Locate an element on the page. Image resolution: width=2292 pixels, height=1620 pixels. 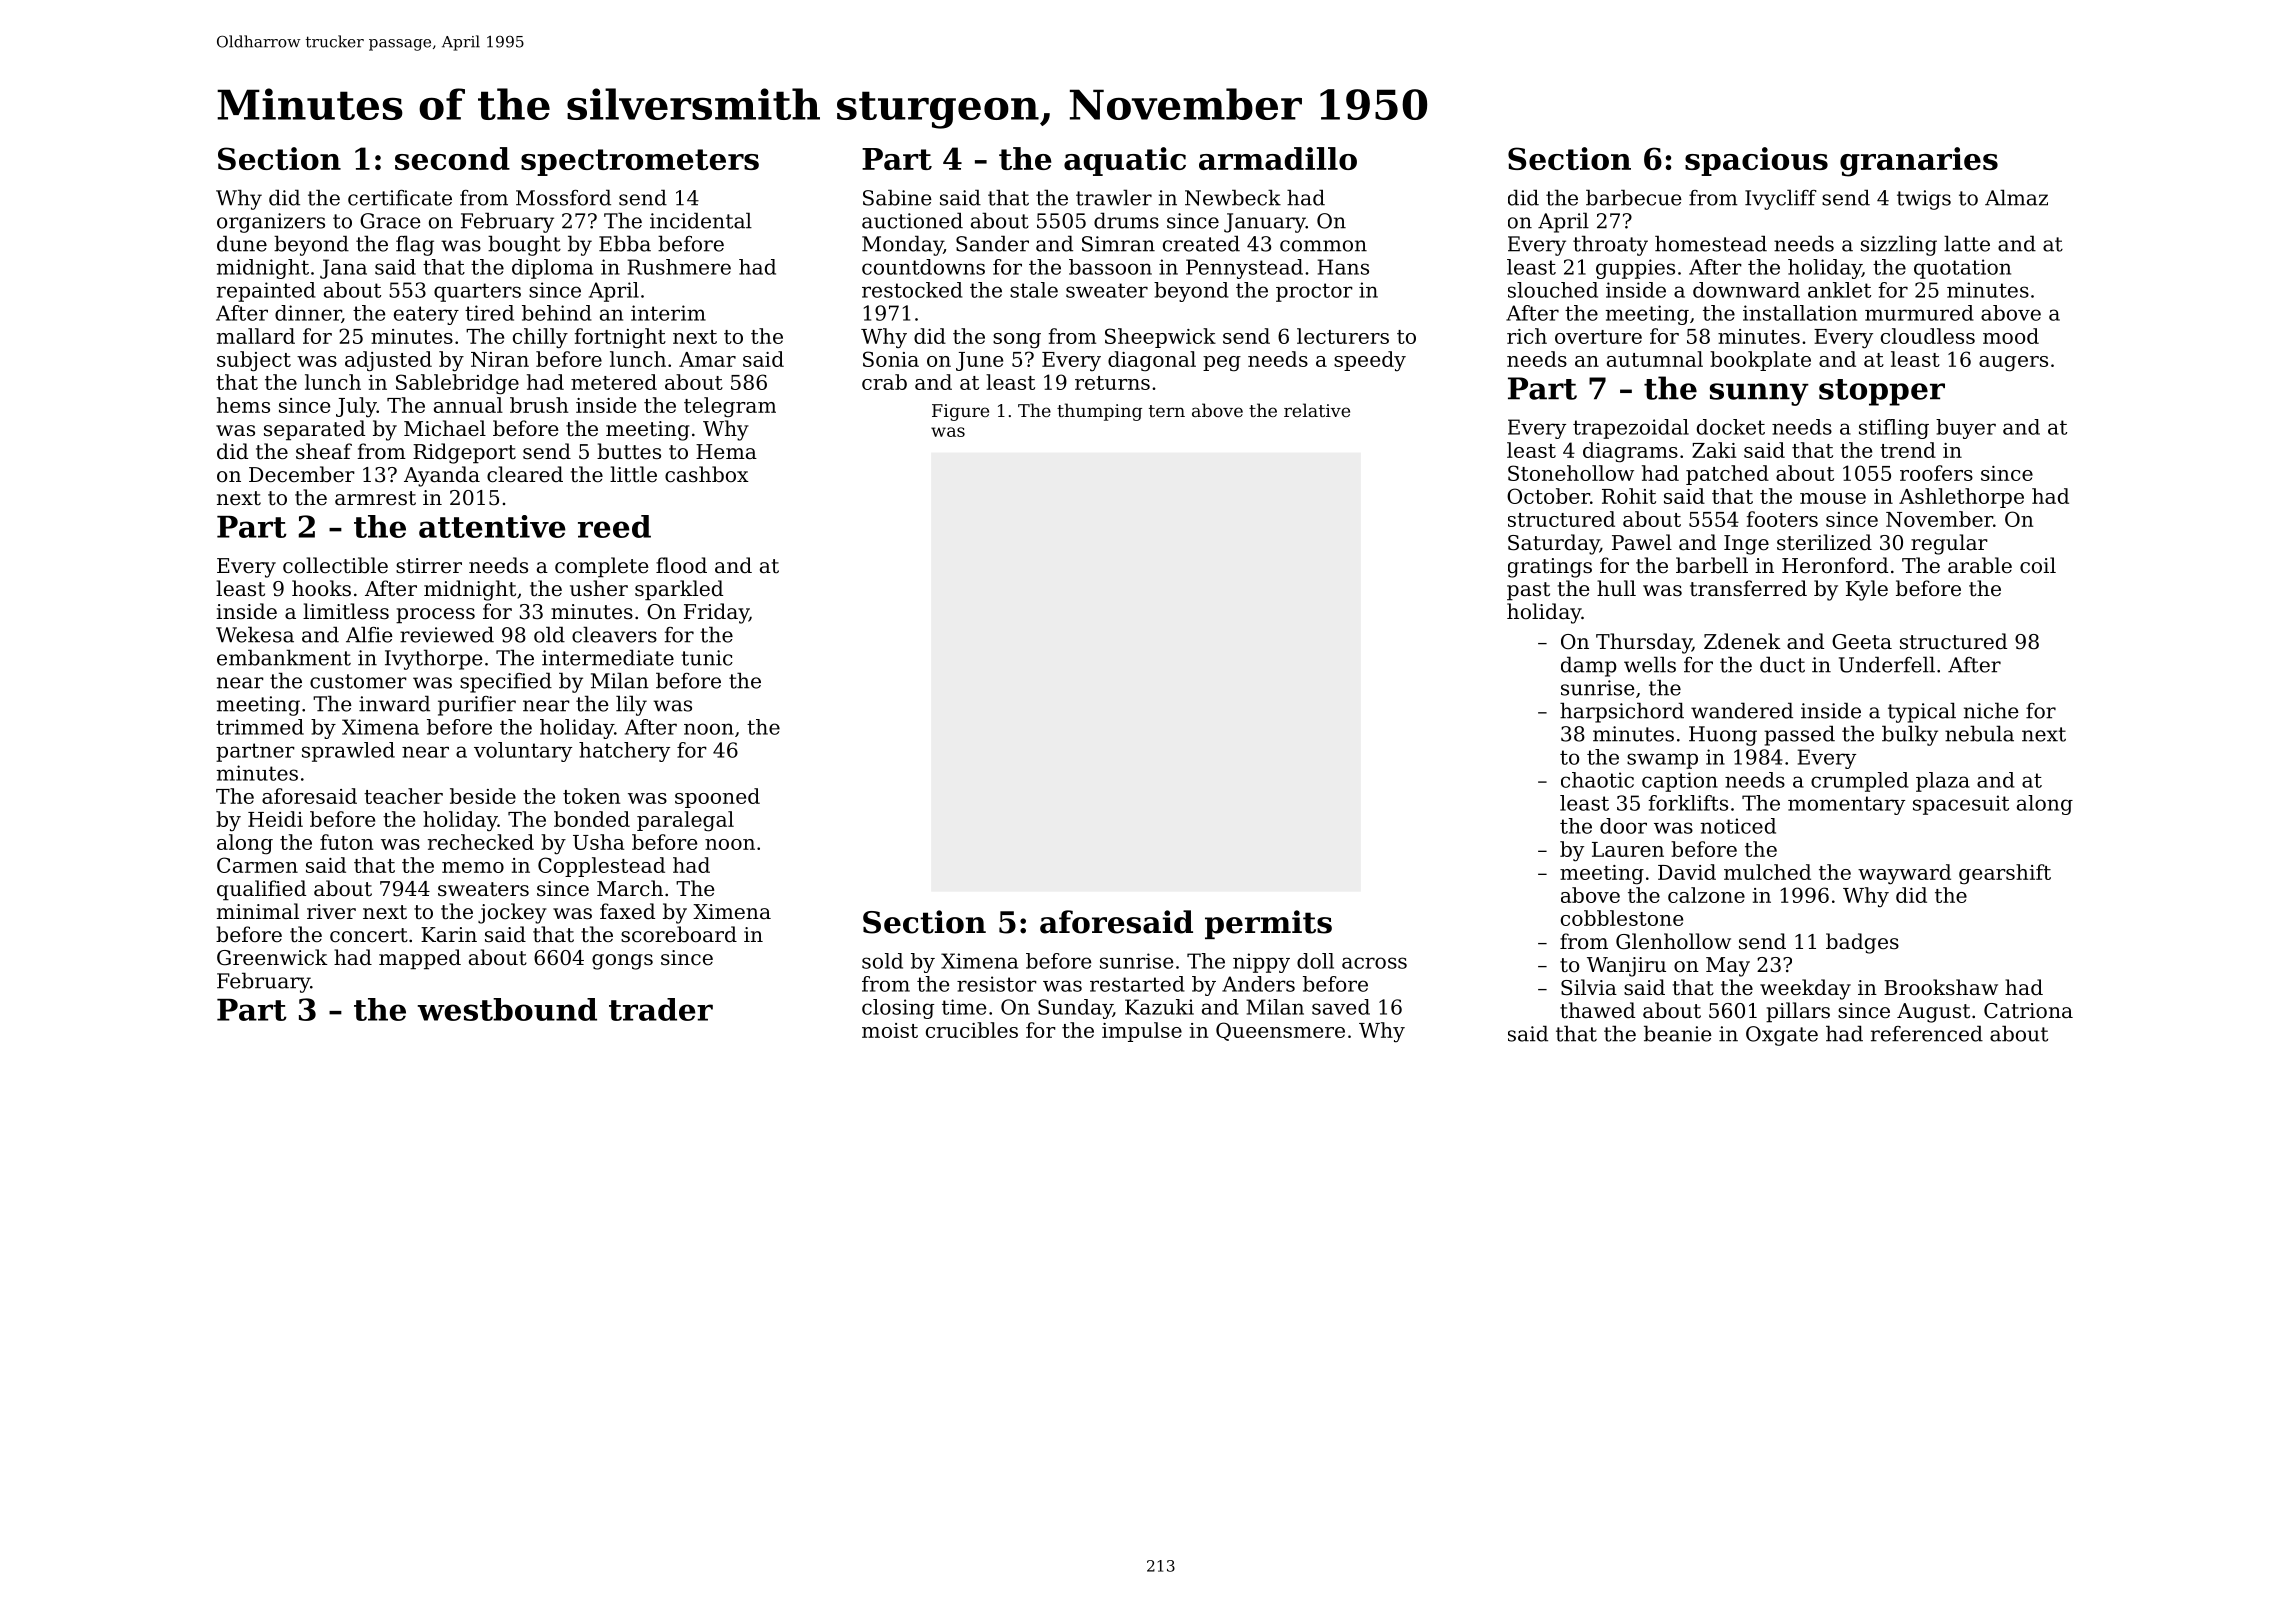
chaotic is located at coordinates (1597, 780).
